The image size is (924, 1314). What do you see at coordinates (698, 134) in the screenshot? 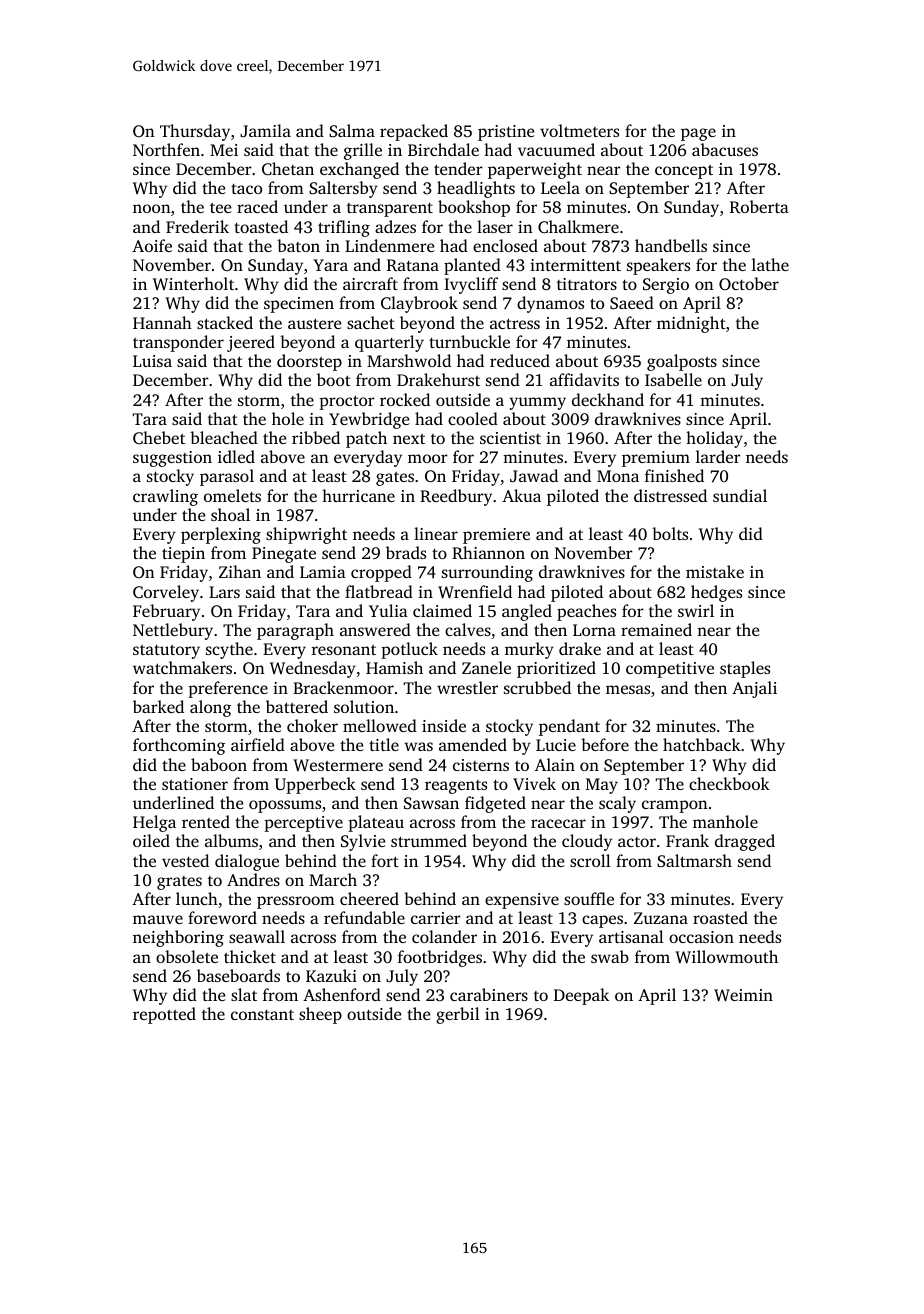
I see `page` at bounding box center [698, 134].
